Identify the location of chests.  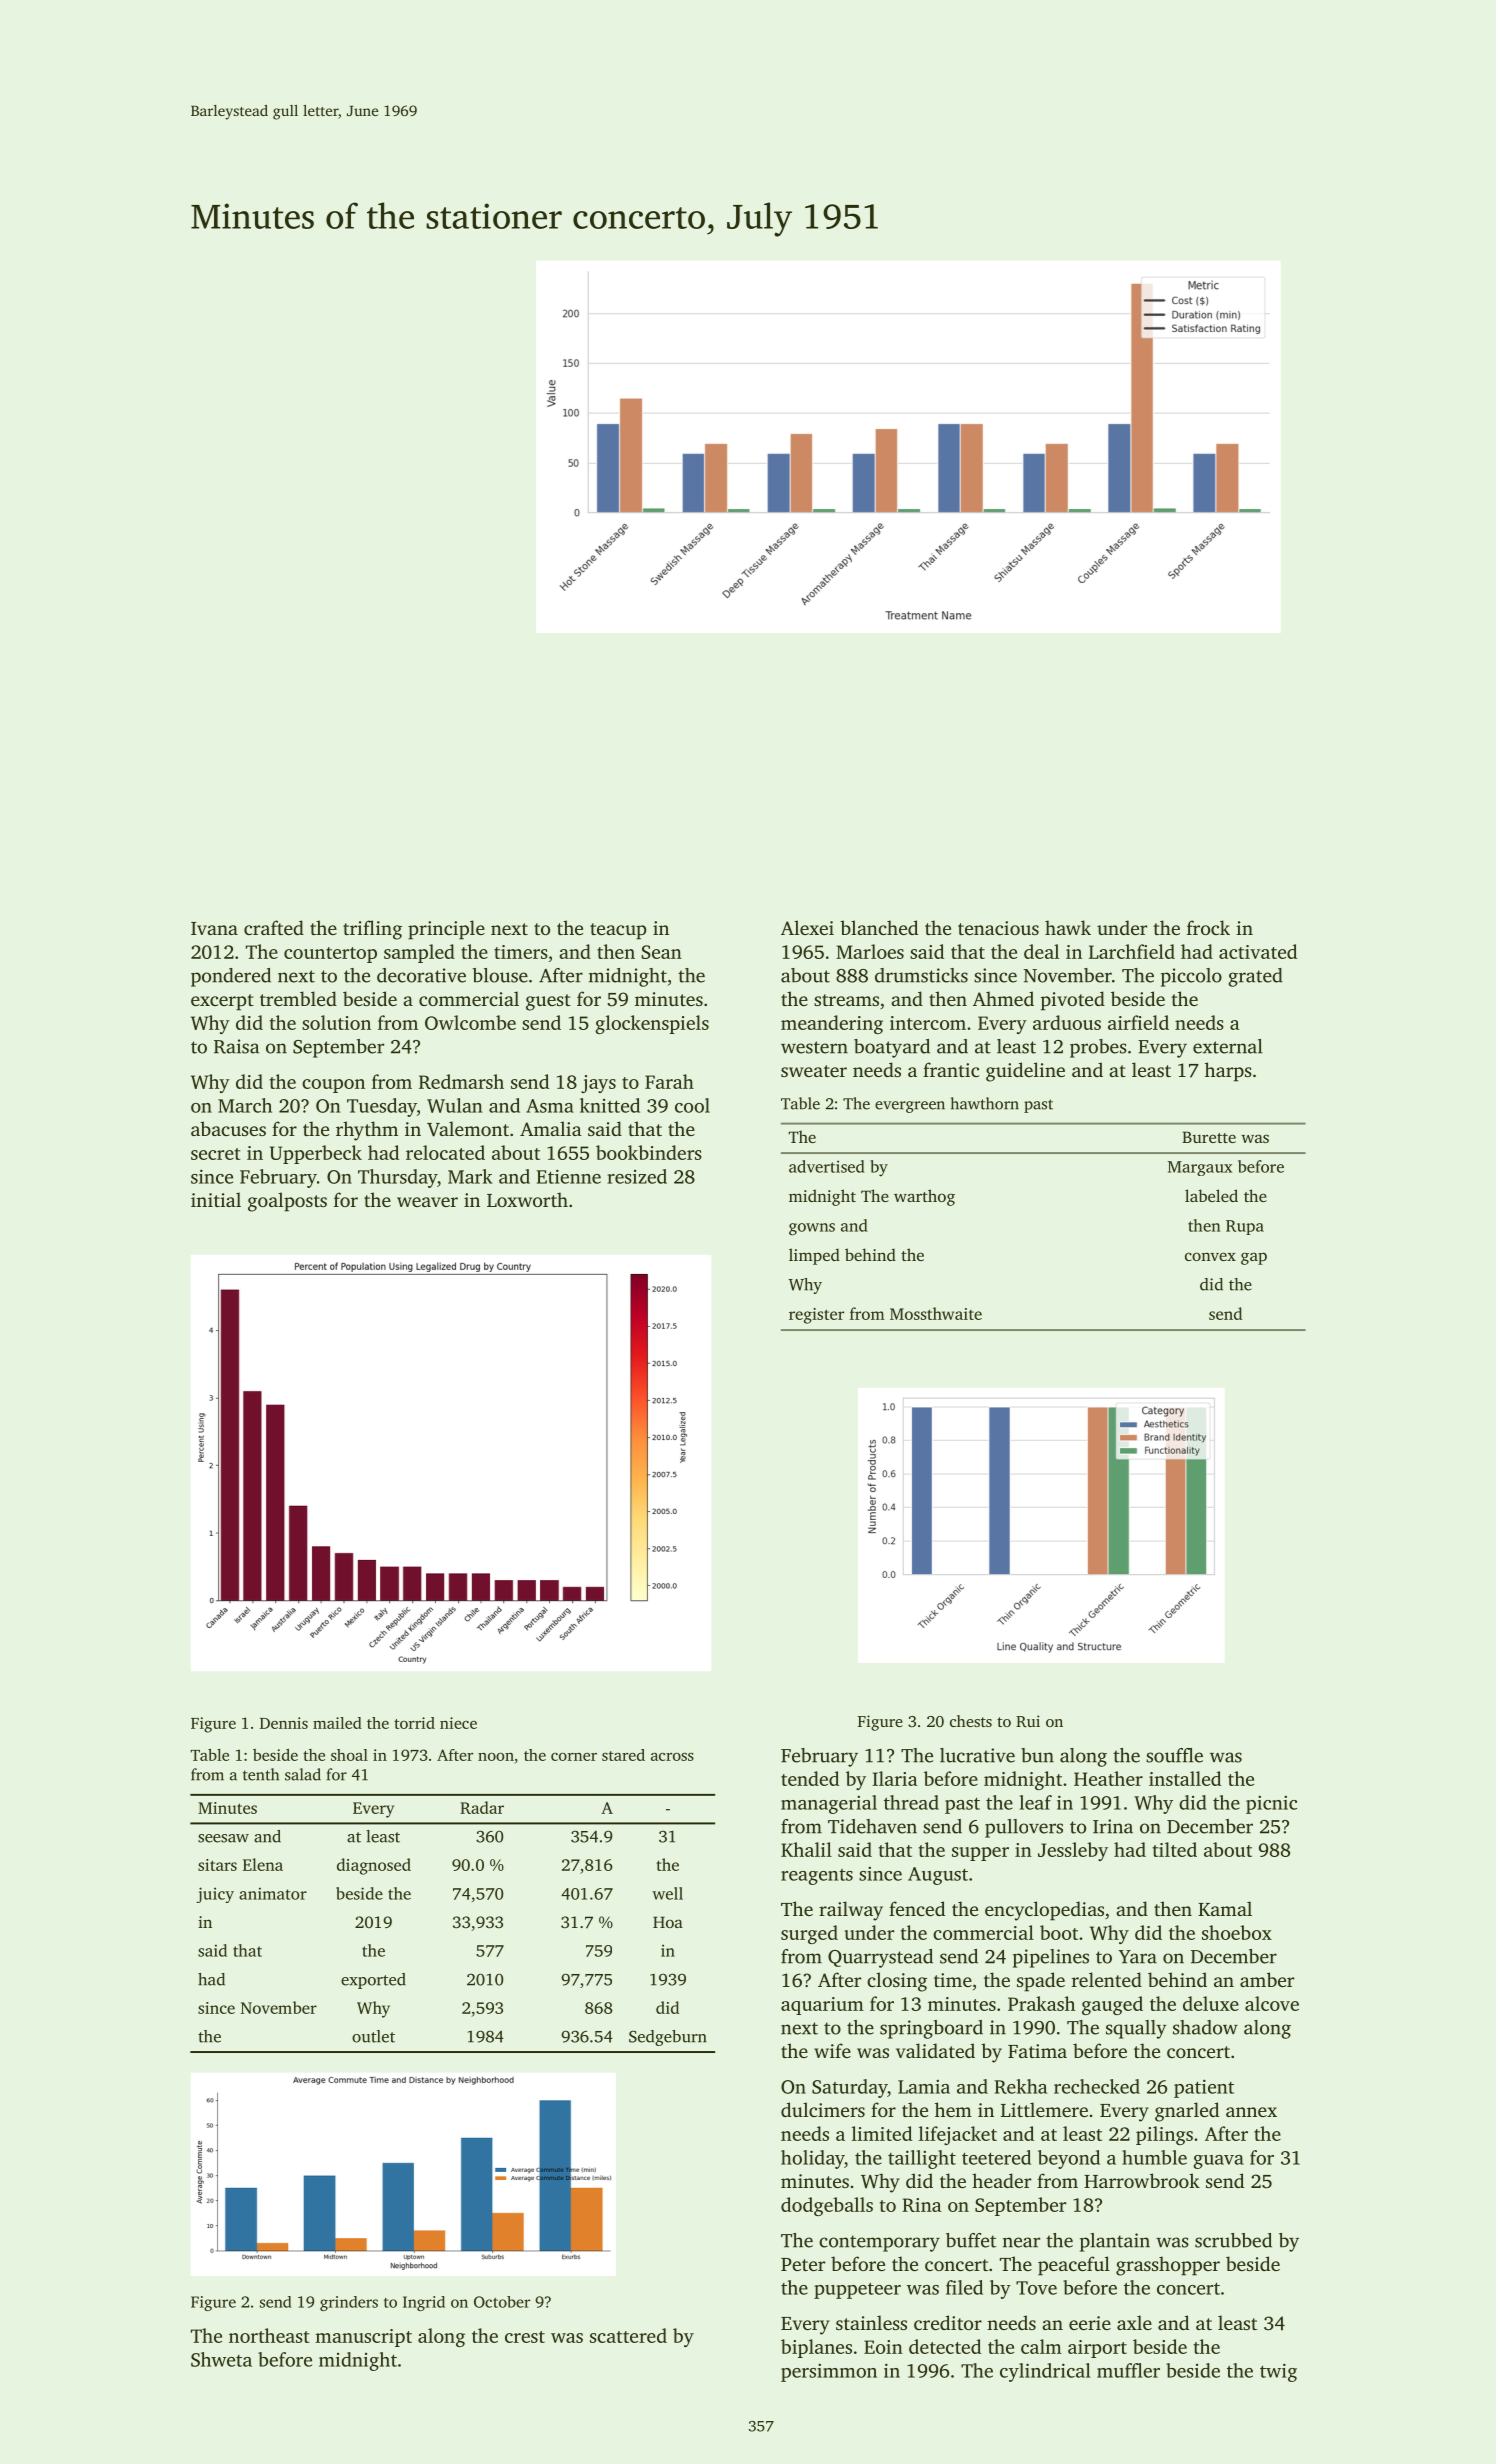
(971, 1721).
